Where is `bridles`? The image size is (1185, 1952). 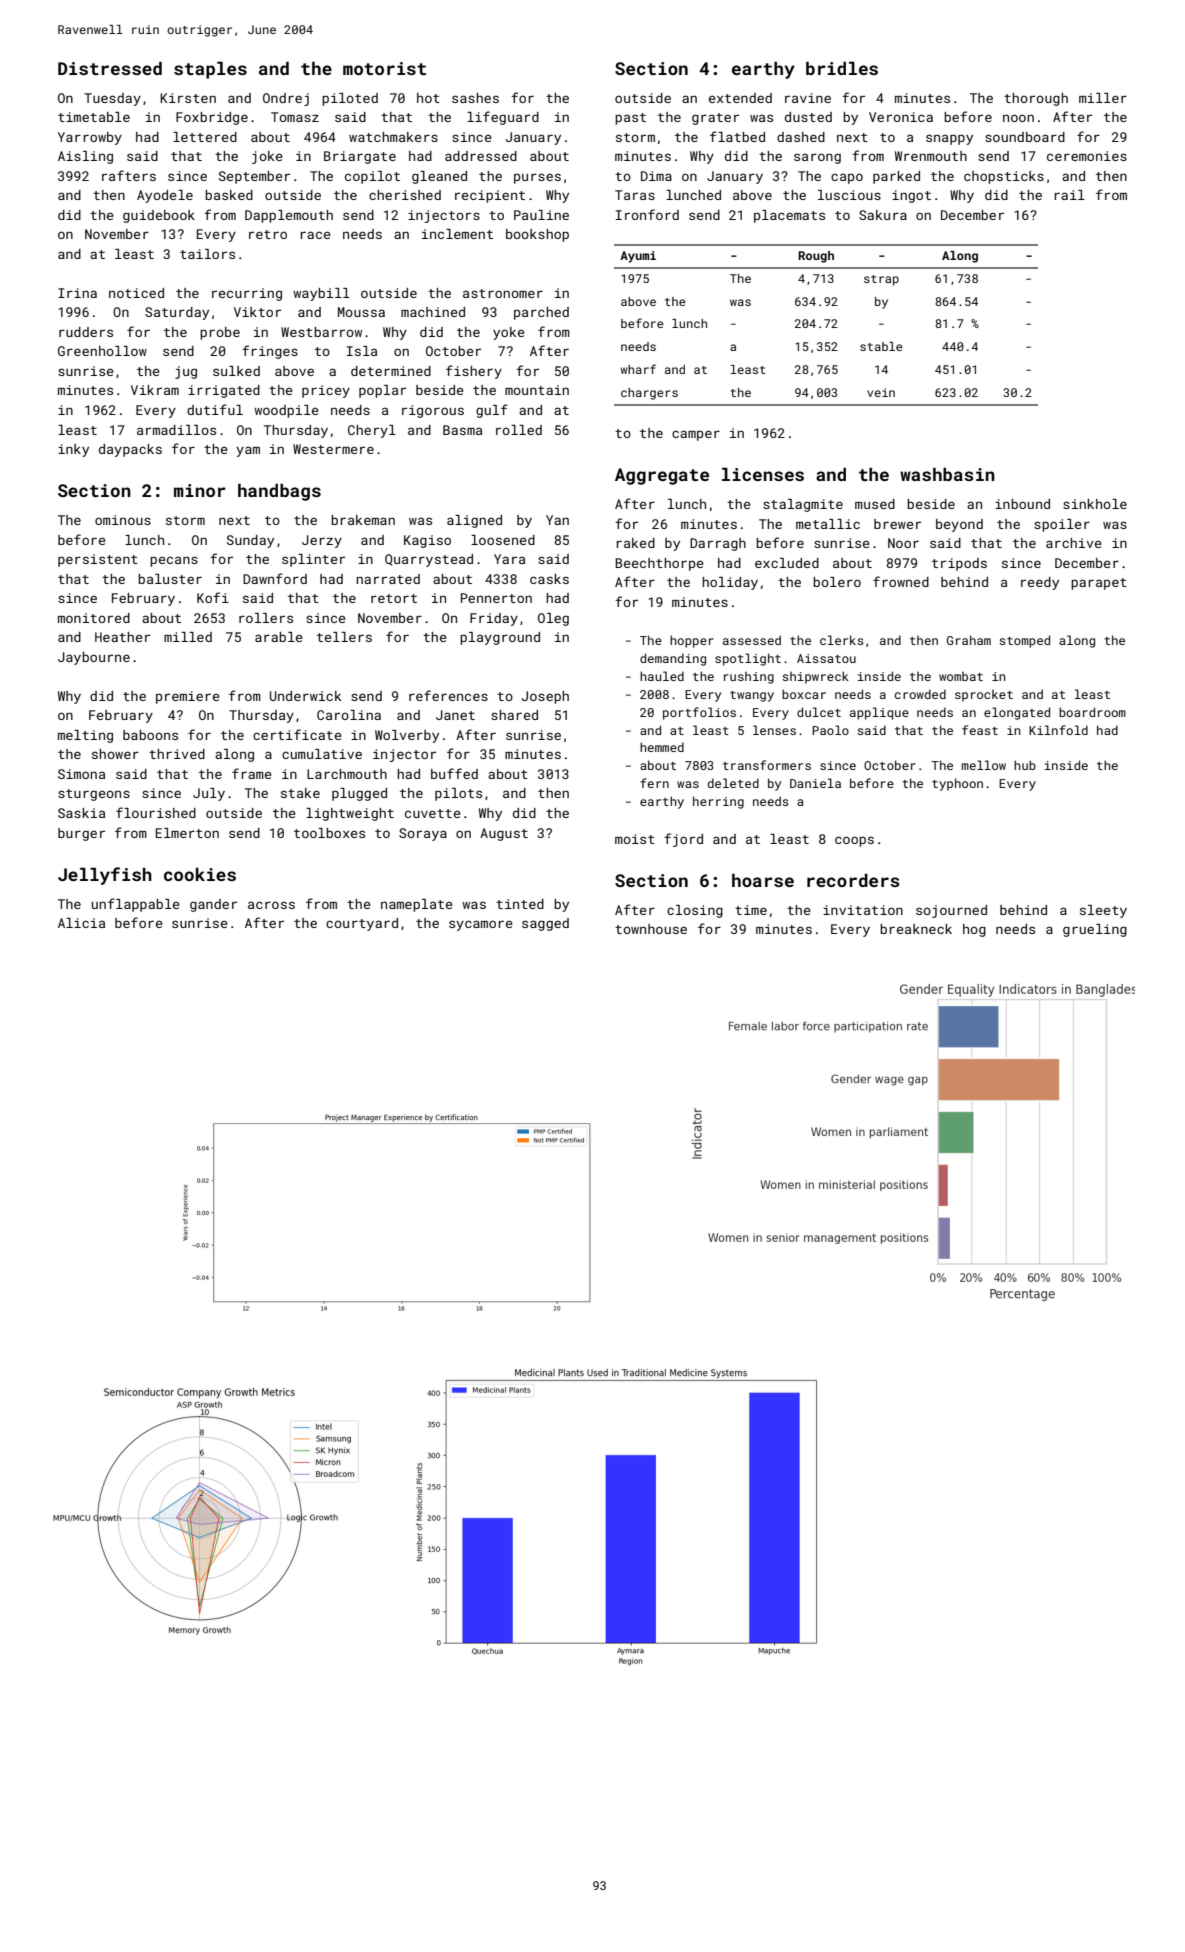 bridles is located at coordinates (842, 68).
